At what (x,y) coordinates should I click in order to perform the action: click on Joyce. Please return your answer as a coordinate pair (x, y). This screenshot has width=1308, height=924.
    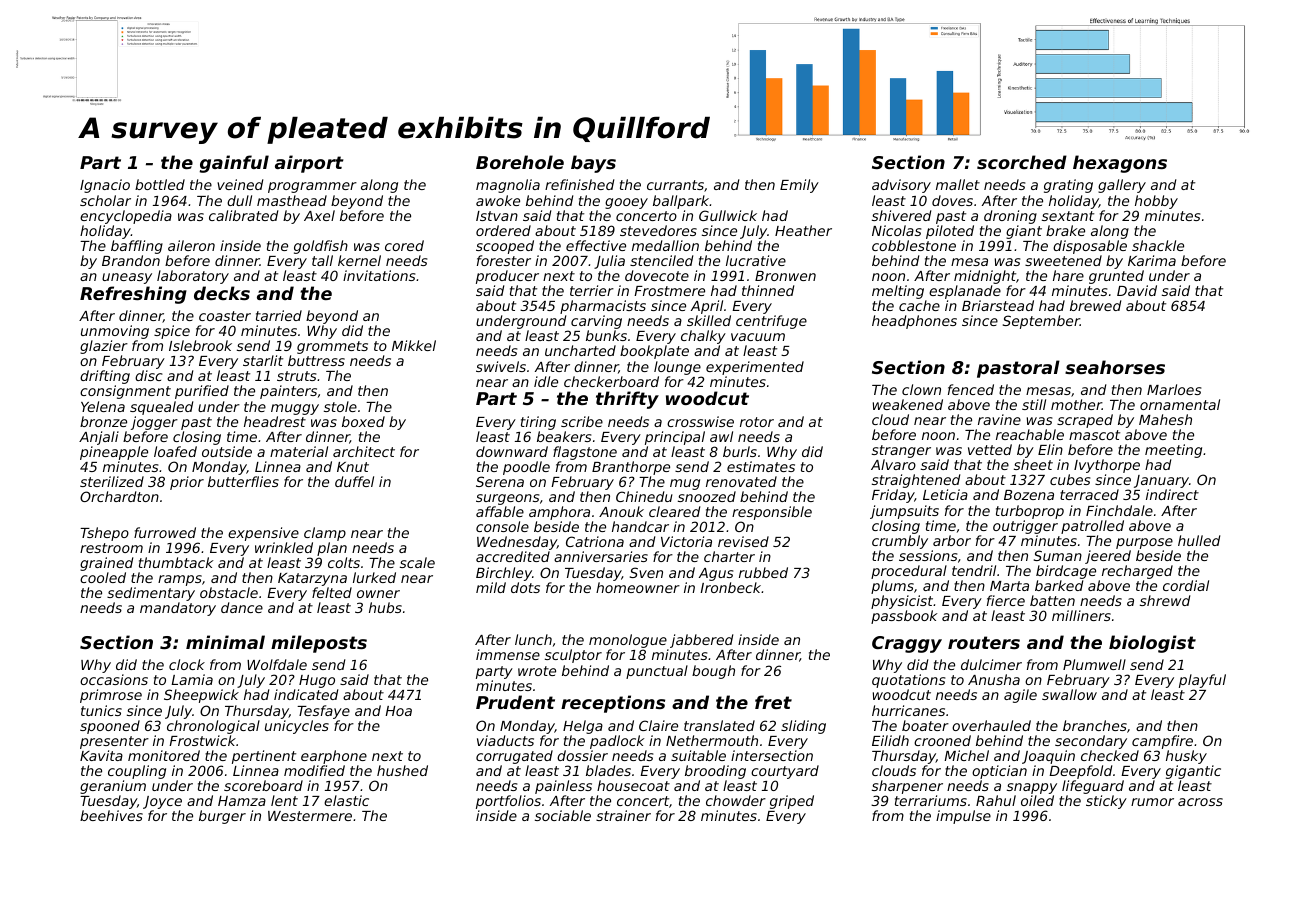
    Looking at the image, I should click on (162, 802).
